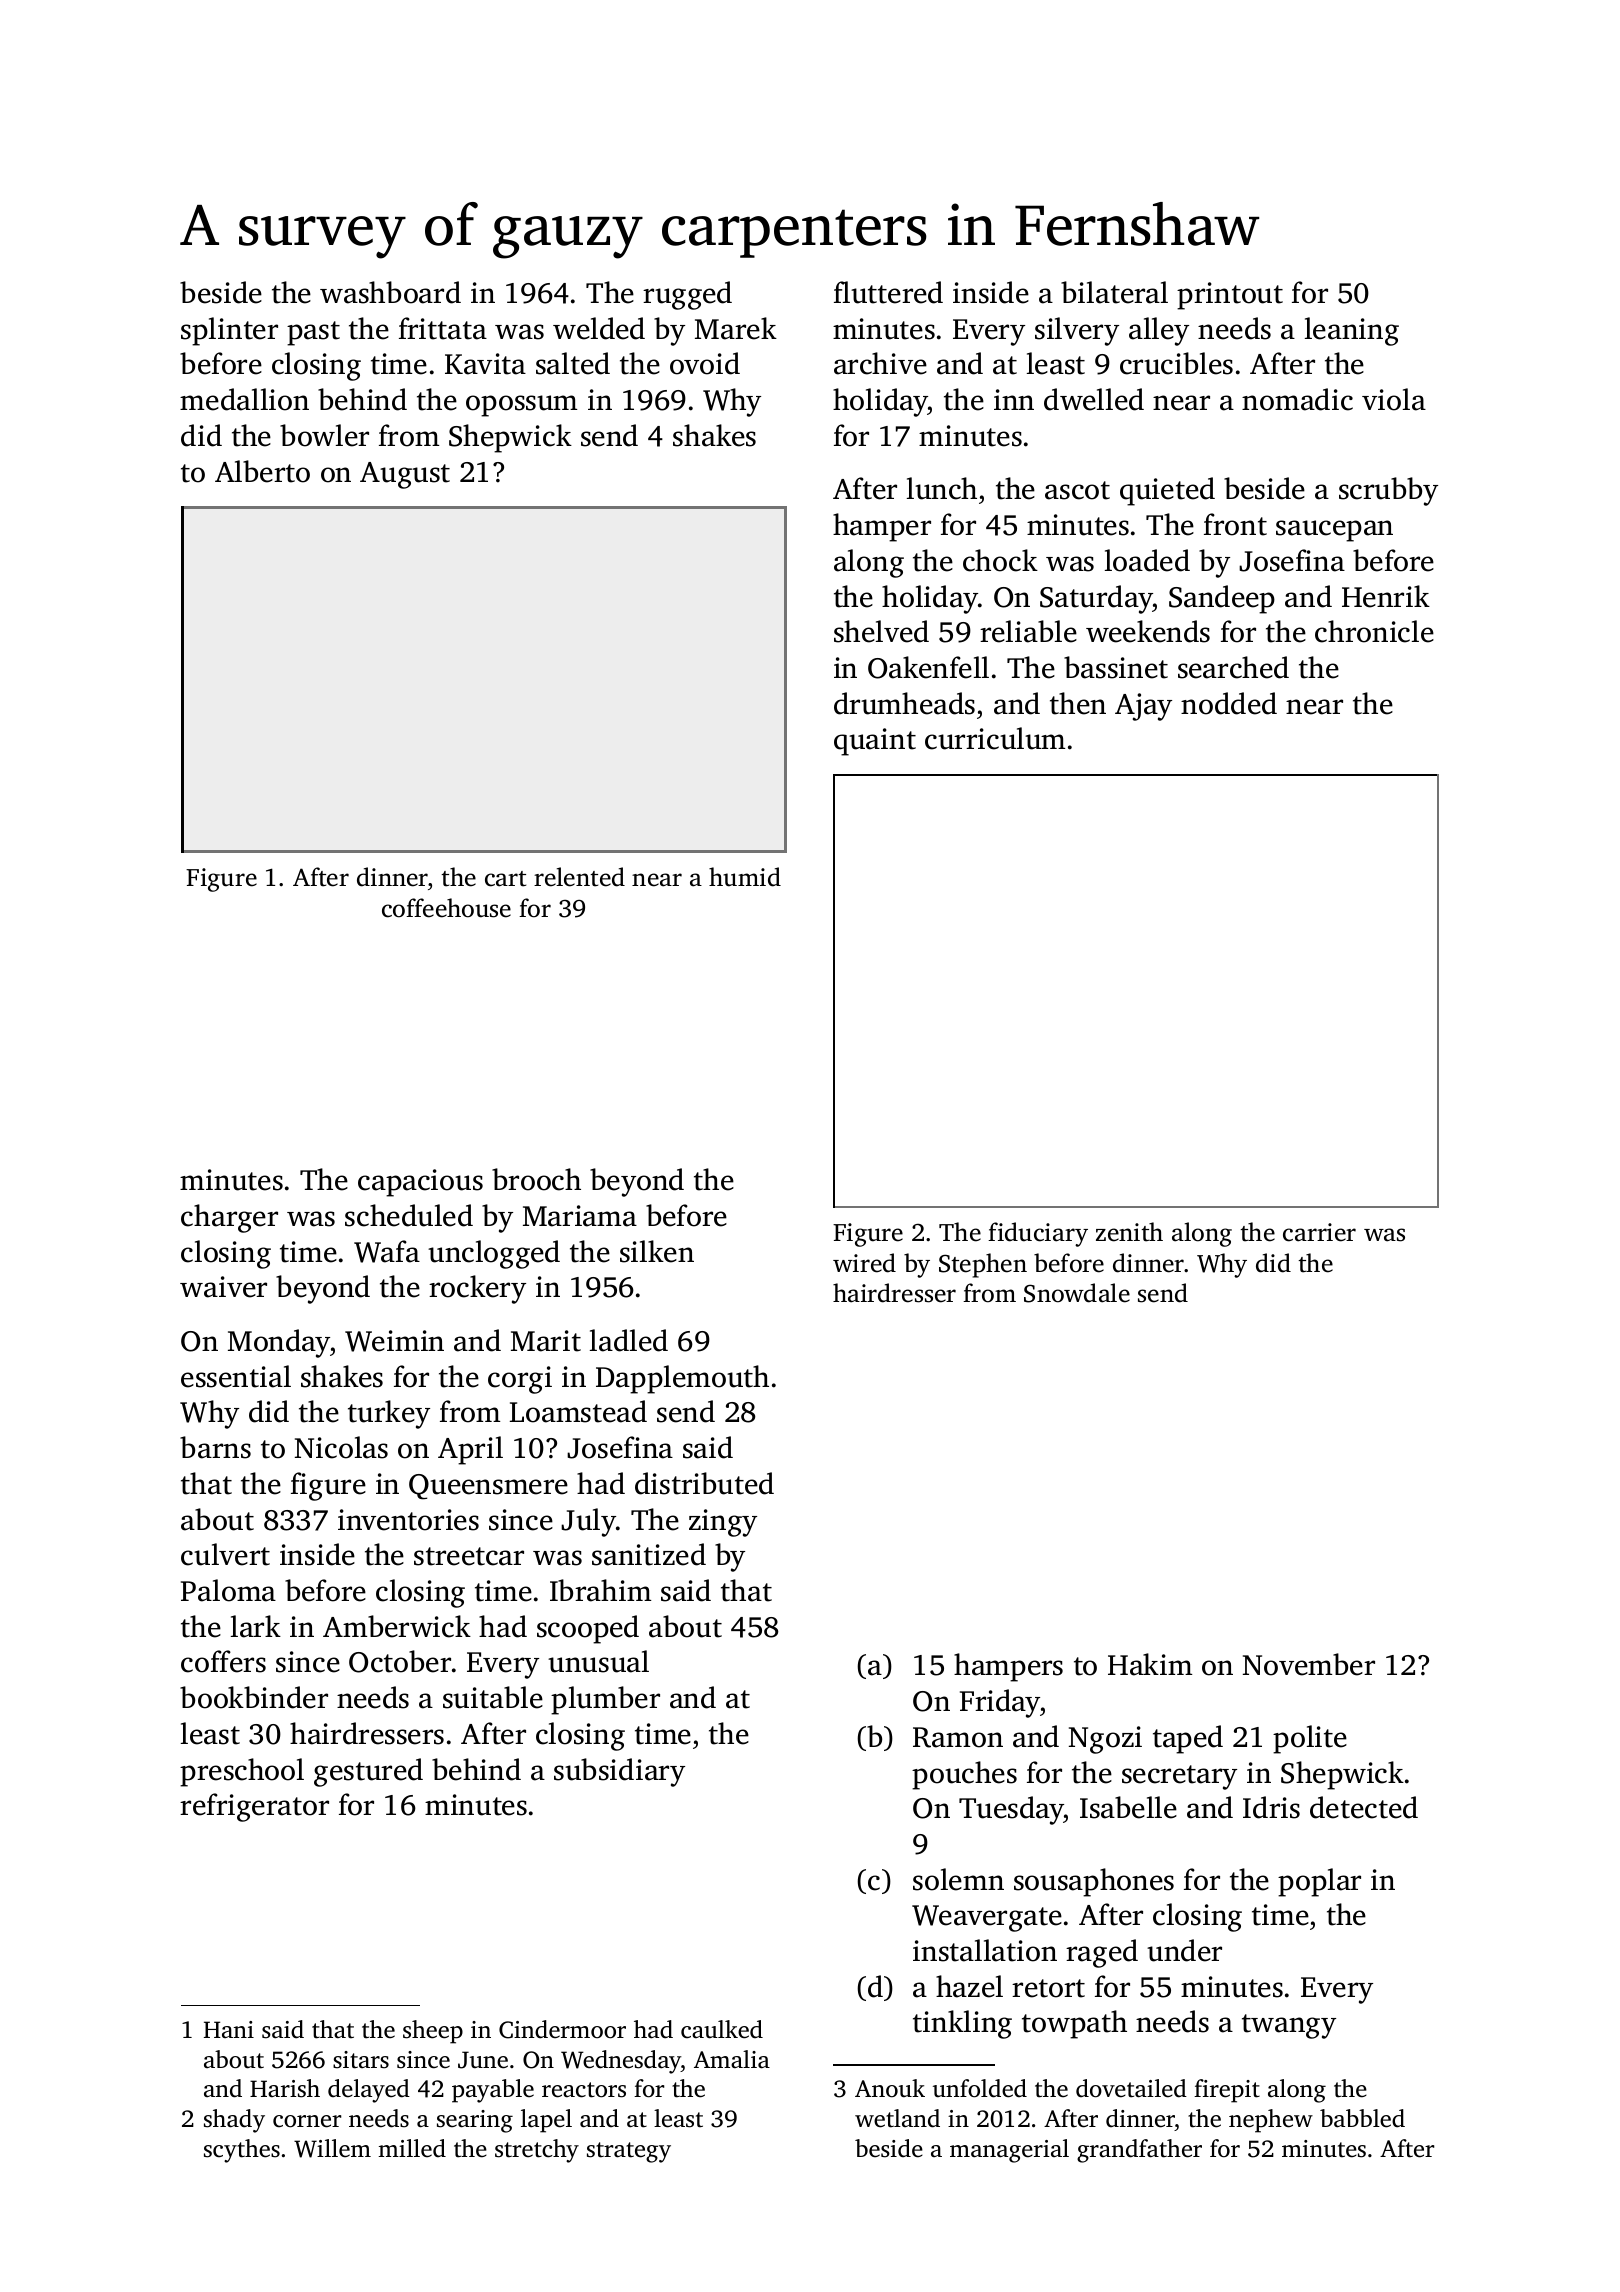 This screenshot has height=2292, width=1620. Describe the element at coordinates (1230, 296) in the screenshot. I see `printout` at that location.
